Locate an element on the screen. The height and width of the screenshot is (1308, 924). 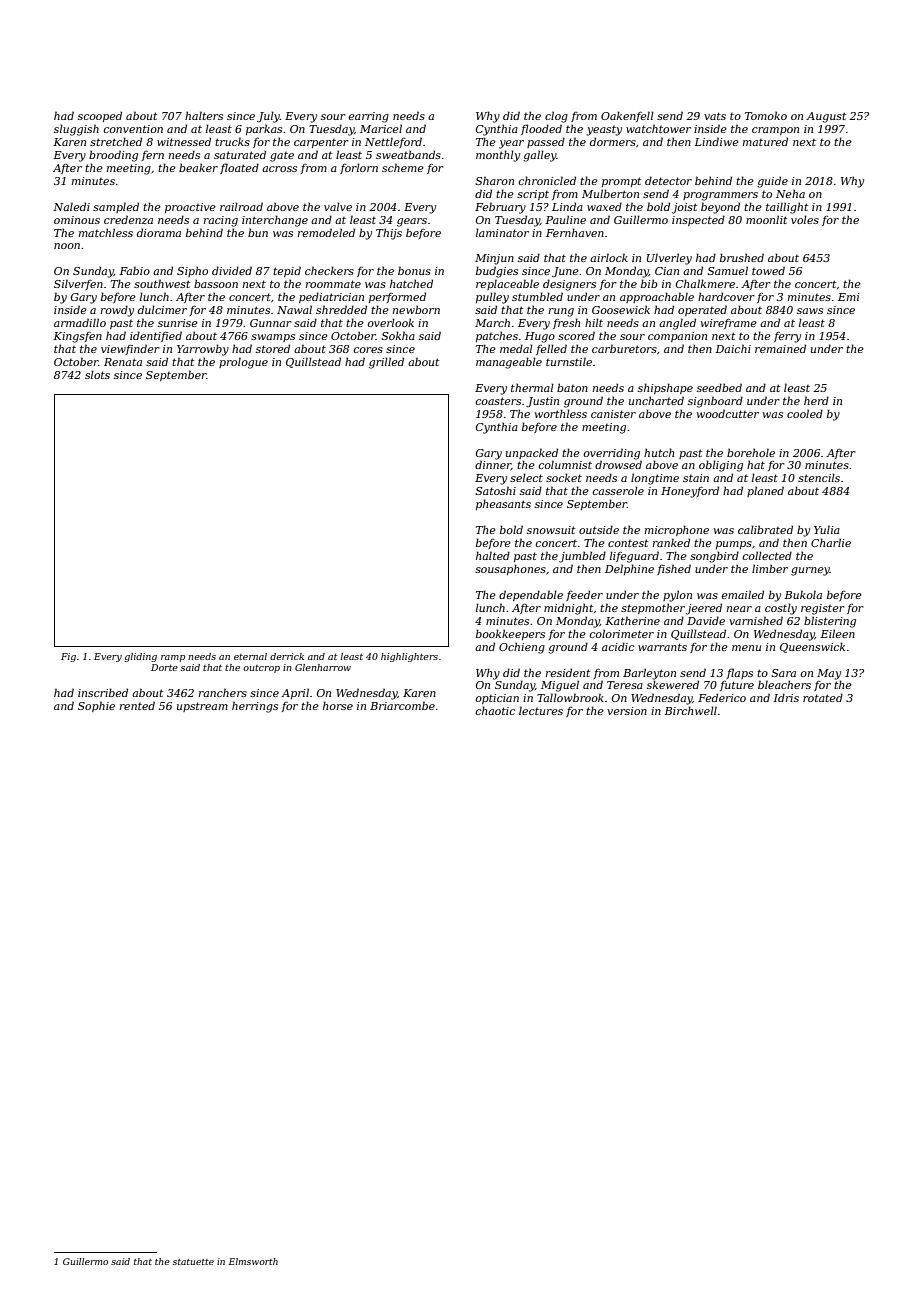
Emi is located at coordinates (849, 297).
